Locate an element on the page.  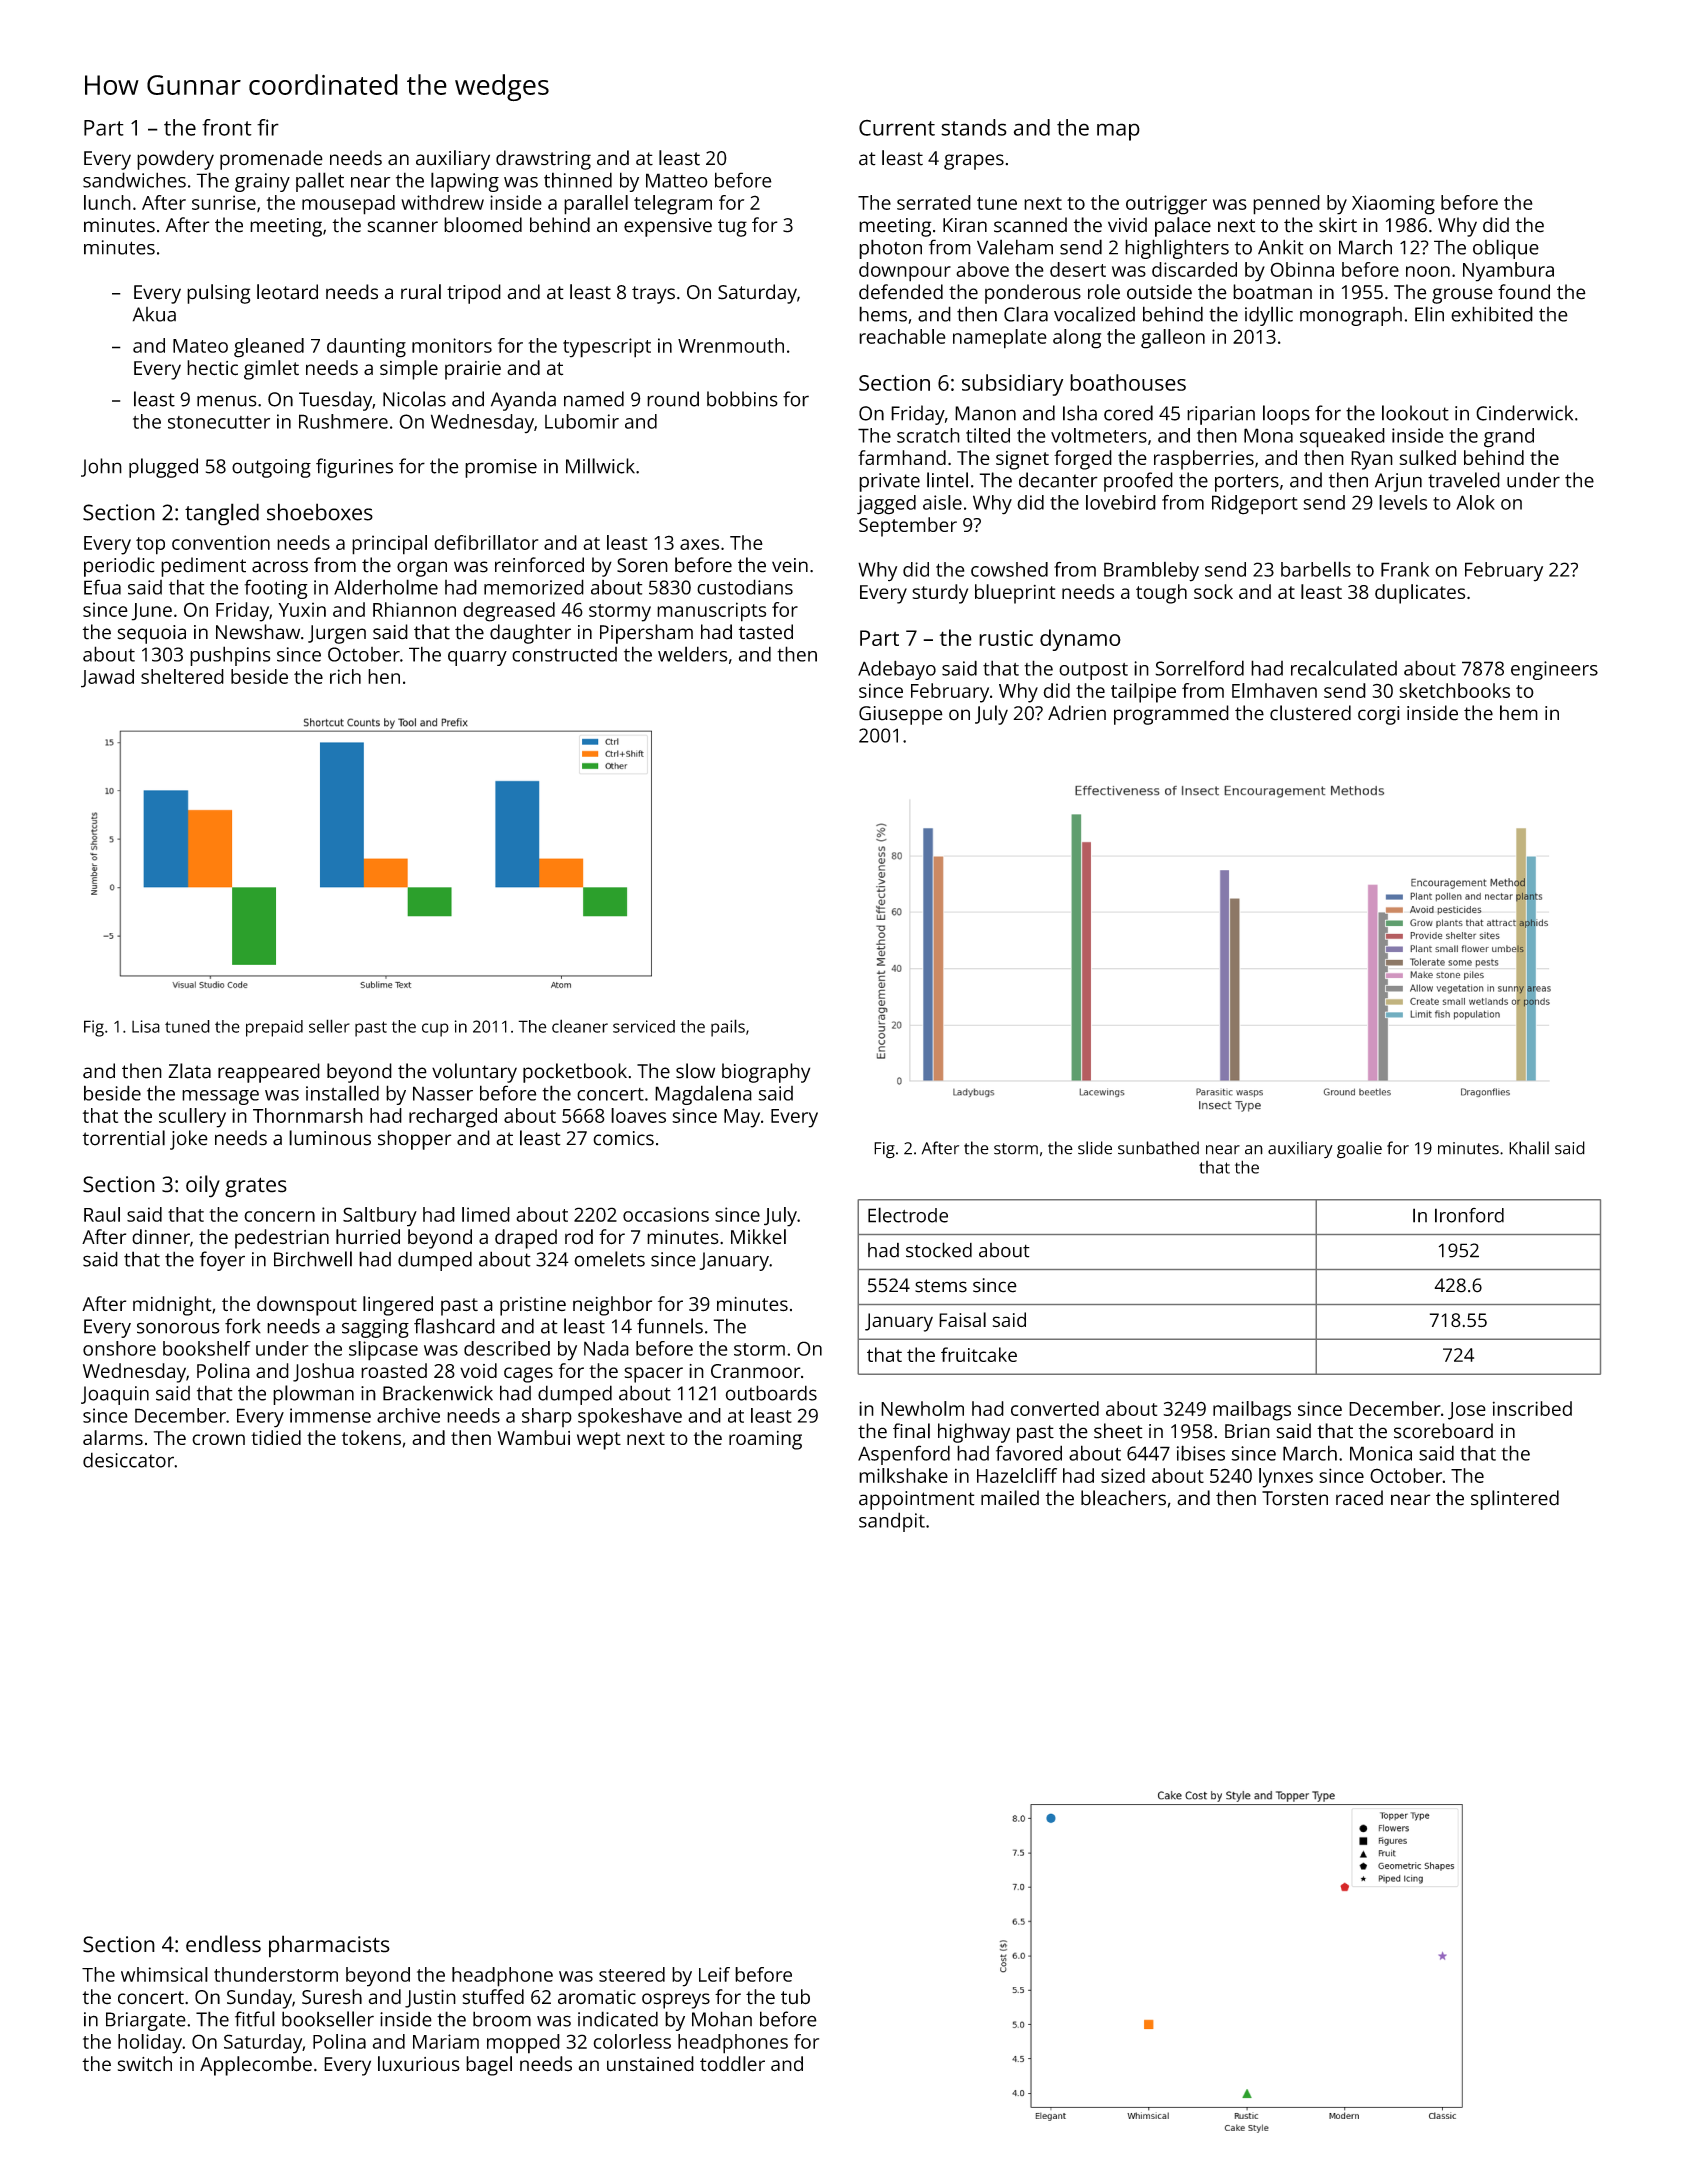
stocked is located at coordinates (939, 1250).
